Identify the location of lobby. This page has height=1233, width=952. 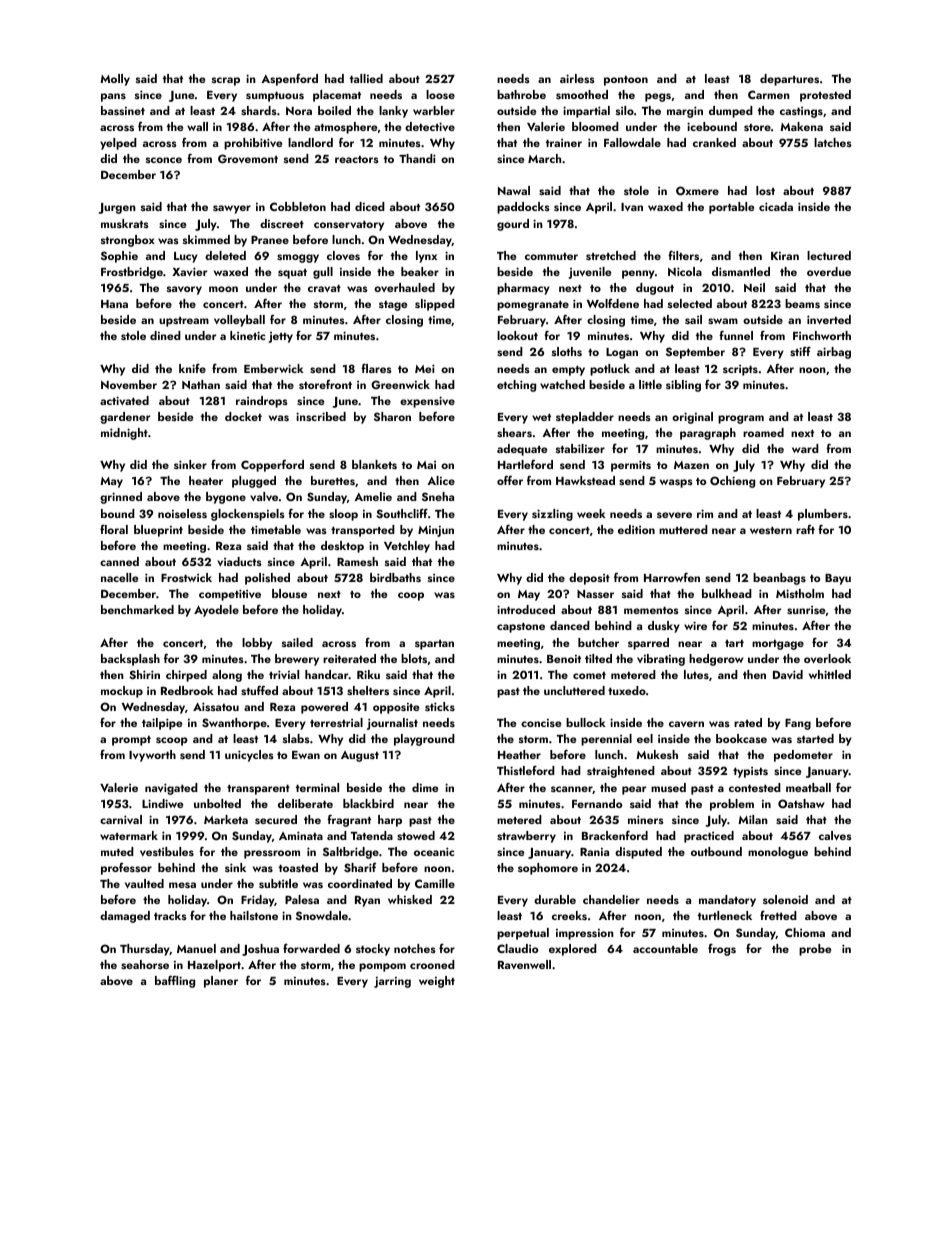
(257, 644).
